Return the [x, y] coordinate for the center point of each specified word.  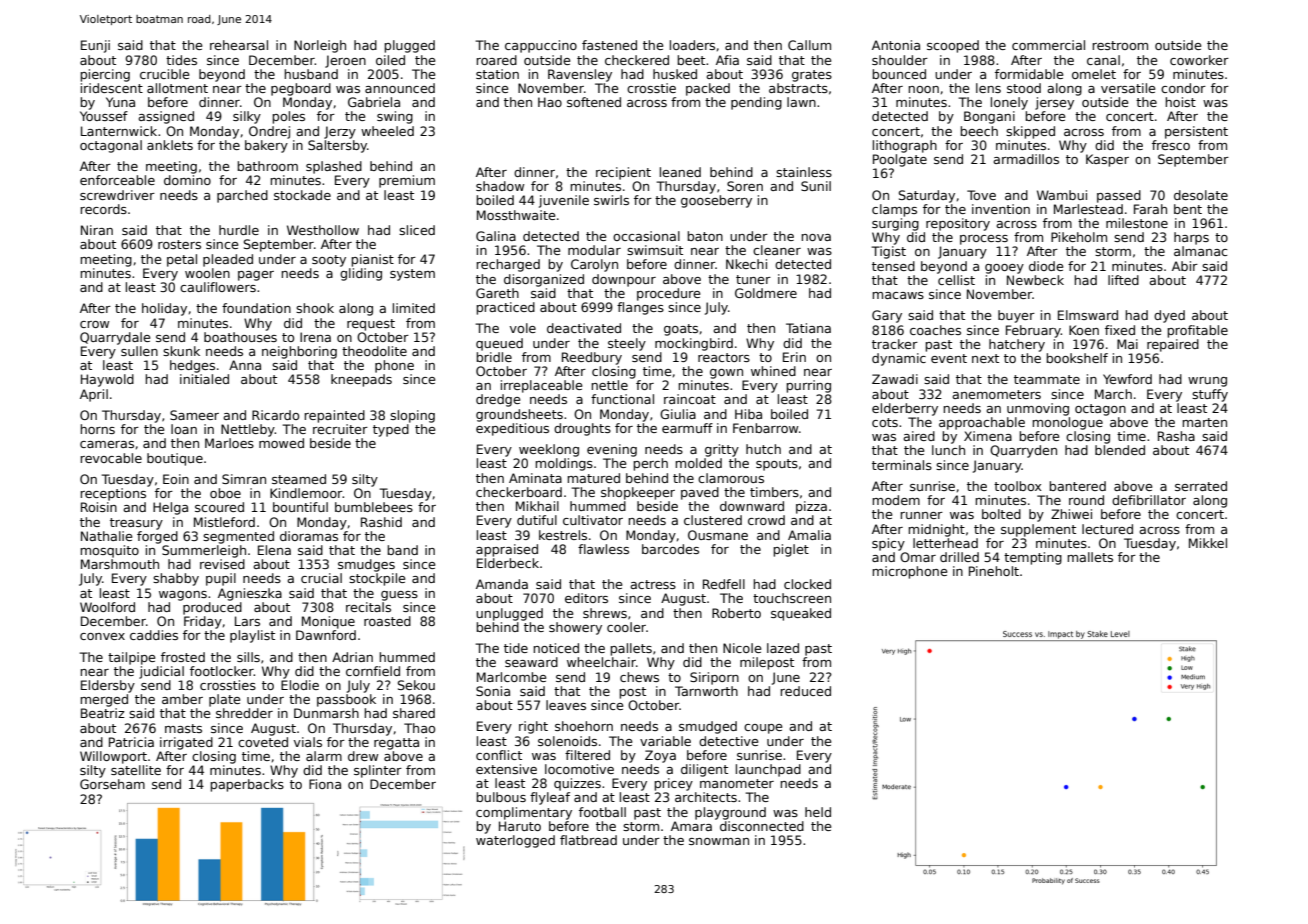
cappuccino [541, 46]
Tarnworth [706, 691]
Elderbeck [508, 563]
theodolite [374, 351]
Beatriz [103, 713]
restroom [1120, 45]
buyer [1016, 316]
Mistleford [224, 522]
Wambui [1062, 195]
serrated [1201, 486]
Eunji [95, 46]
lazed [783, 648]
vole [523, 328]
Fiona [325, 784]
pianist [372, 260]
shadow [500, 186]
